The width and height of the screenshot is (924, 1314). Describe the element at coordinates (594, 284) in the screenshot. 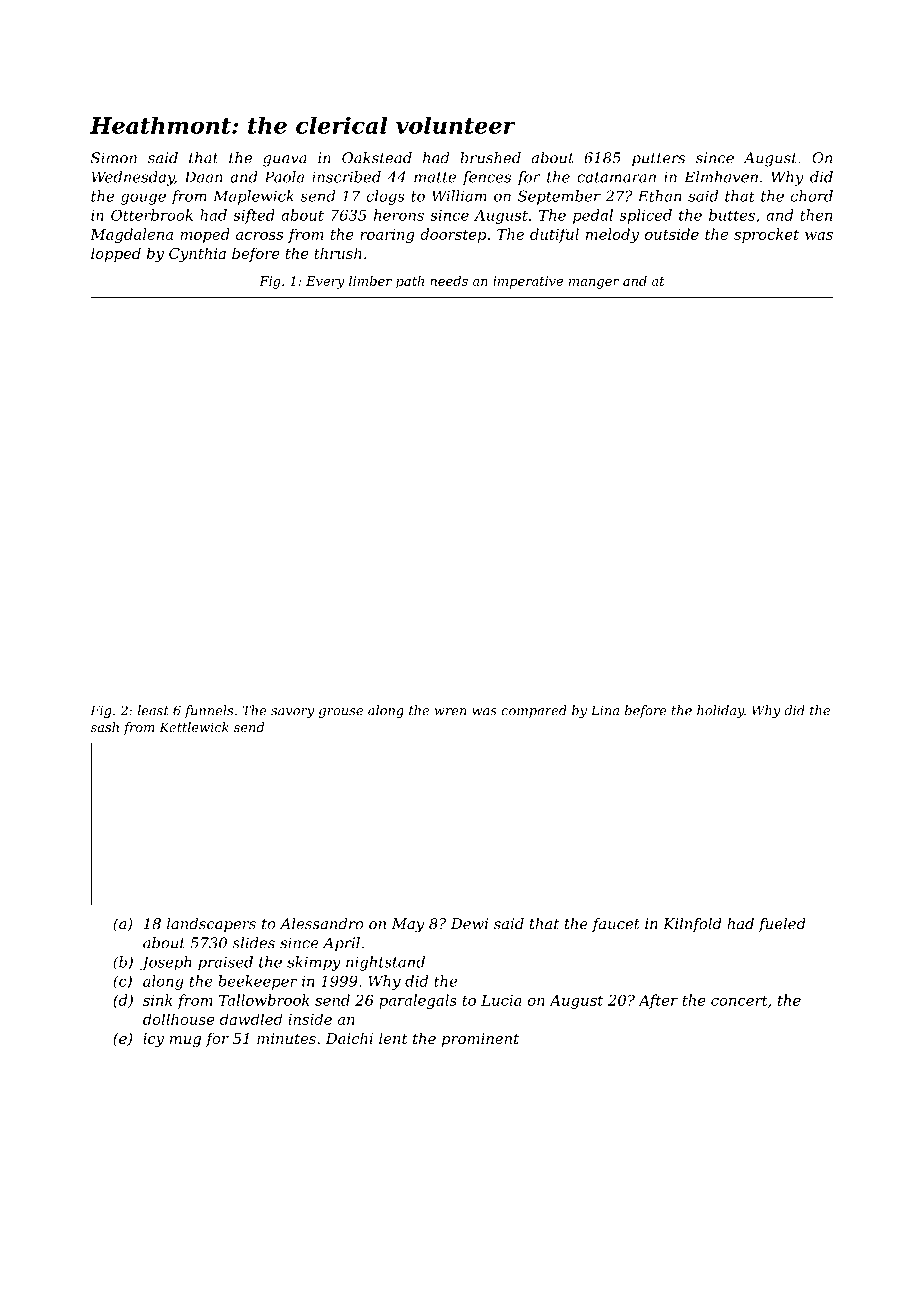

I see `manger` at that location.
